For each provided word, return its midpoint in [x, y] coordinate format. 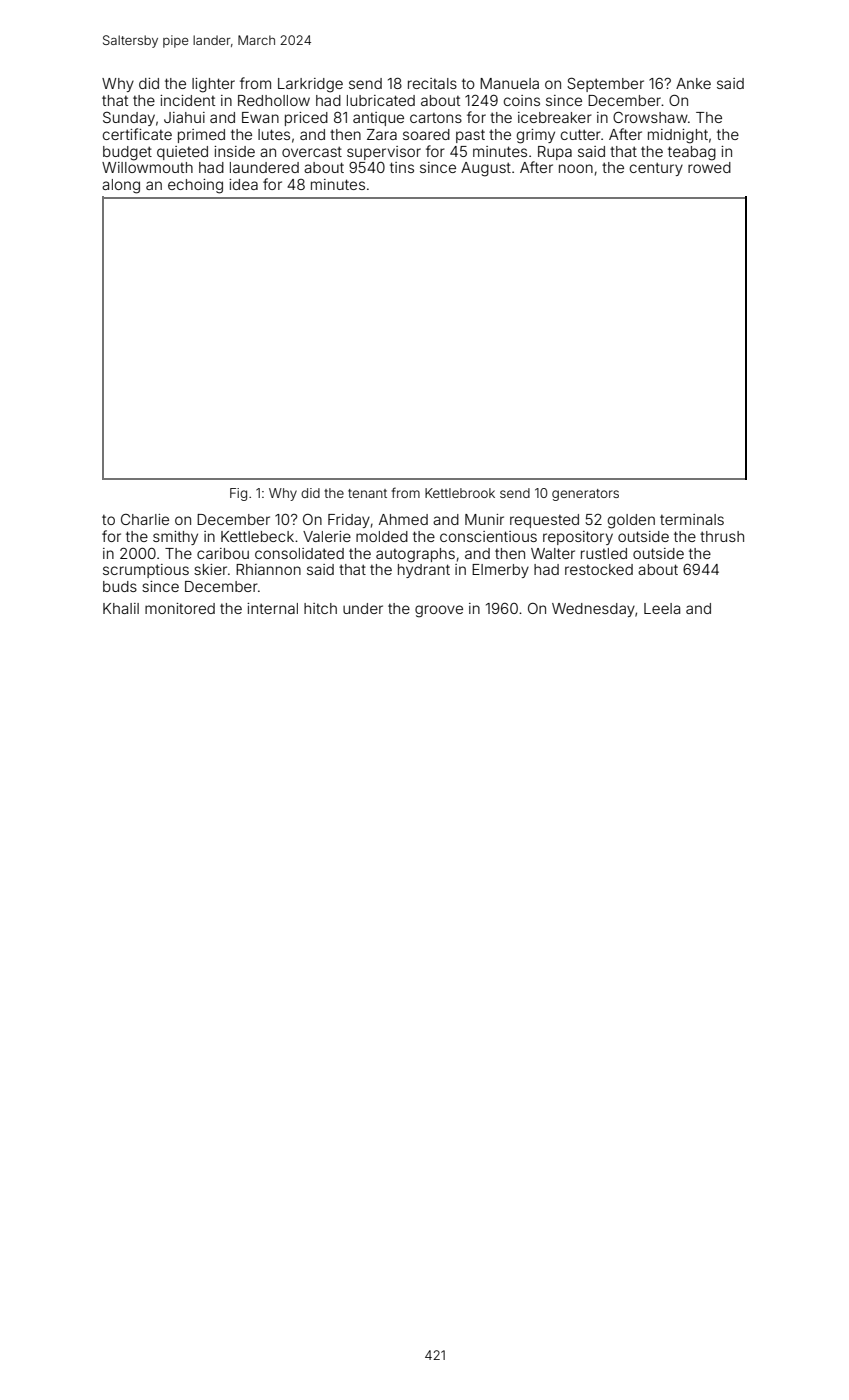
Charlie [145, 519]
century [656, 169]
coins [522, 100]
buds [120, 586]
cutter [581, 134]
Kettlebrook [460, 493]
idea [243, 184]
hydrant [424, 571]
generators [585, 495]
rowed [709, 167]
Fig [238, 494]
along [121, 186]
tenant [367, 493]
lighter [213, 85]
